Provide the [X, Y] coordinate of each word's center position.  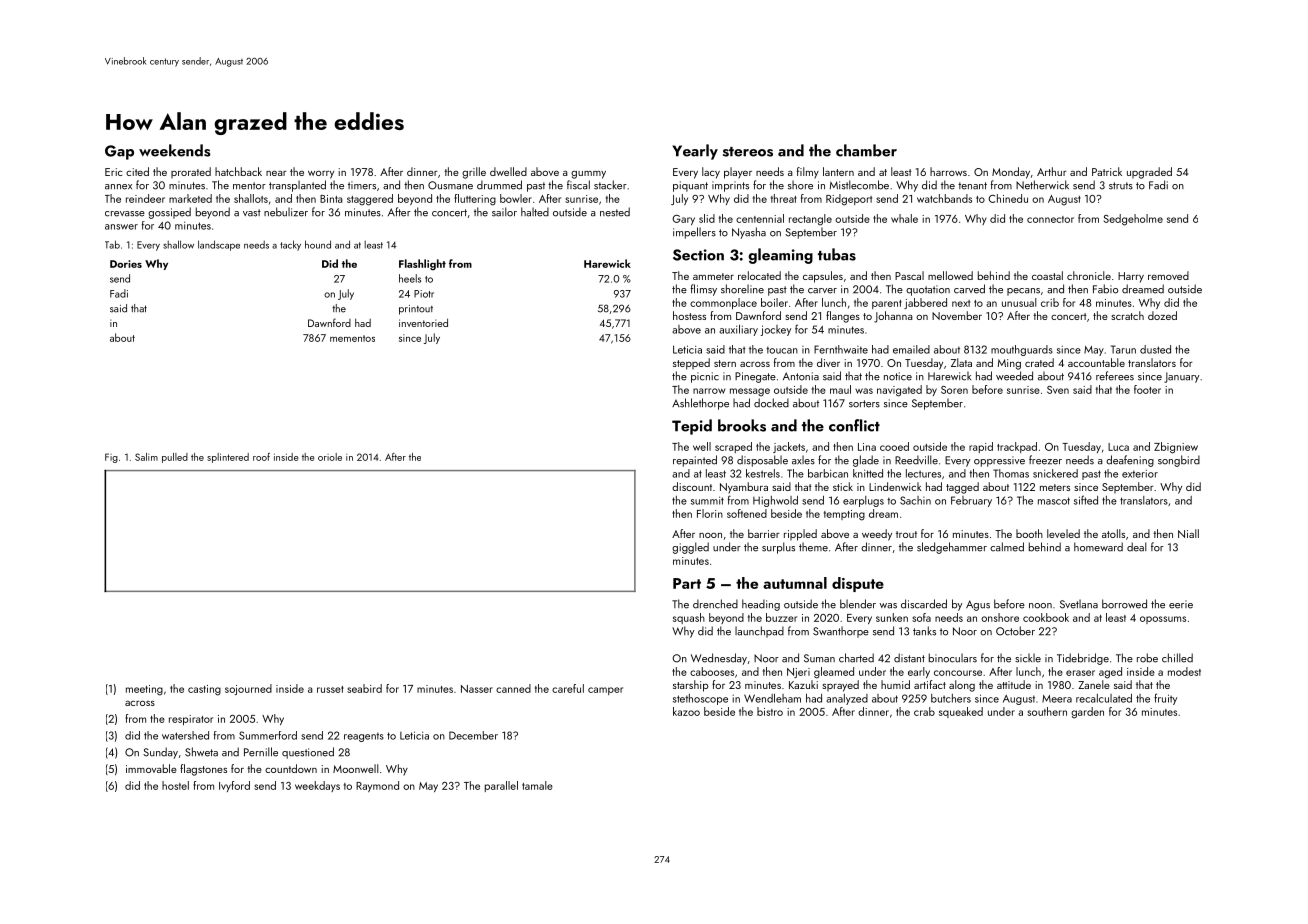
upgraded [1149, 173]
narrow [709, 391]
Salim [146, 457]
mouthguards [1022, 350]
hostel [175, 785]
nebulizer [286, 212]
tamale [537, 785]
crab [924, 711]
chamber [866, 150]
